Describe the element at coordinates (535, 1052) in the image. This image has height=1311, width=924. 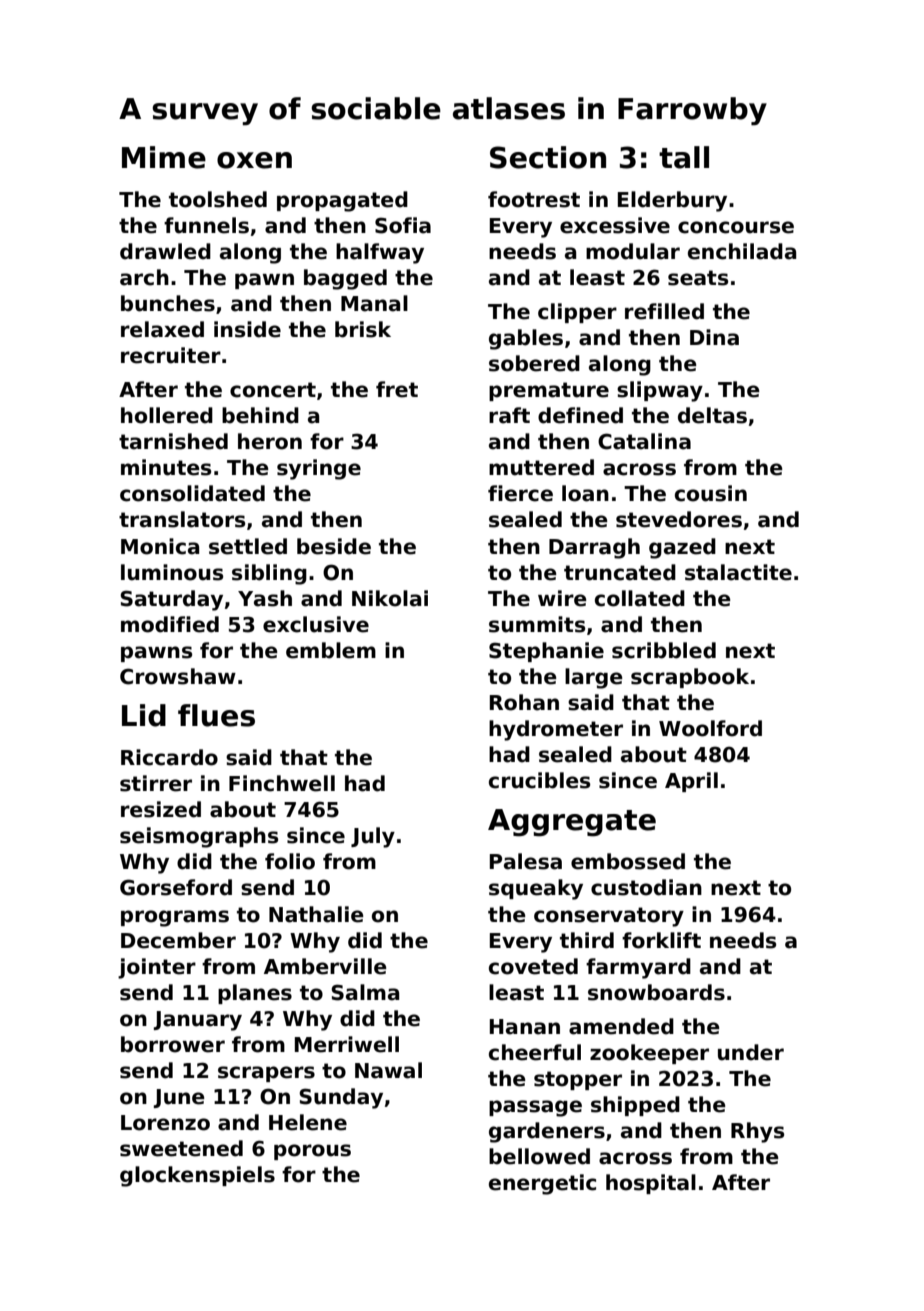
I see `cheerful` at that location.
